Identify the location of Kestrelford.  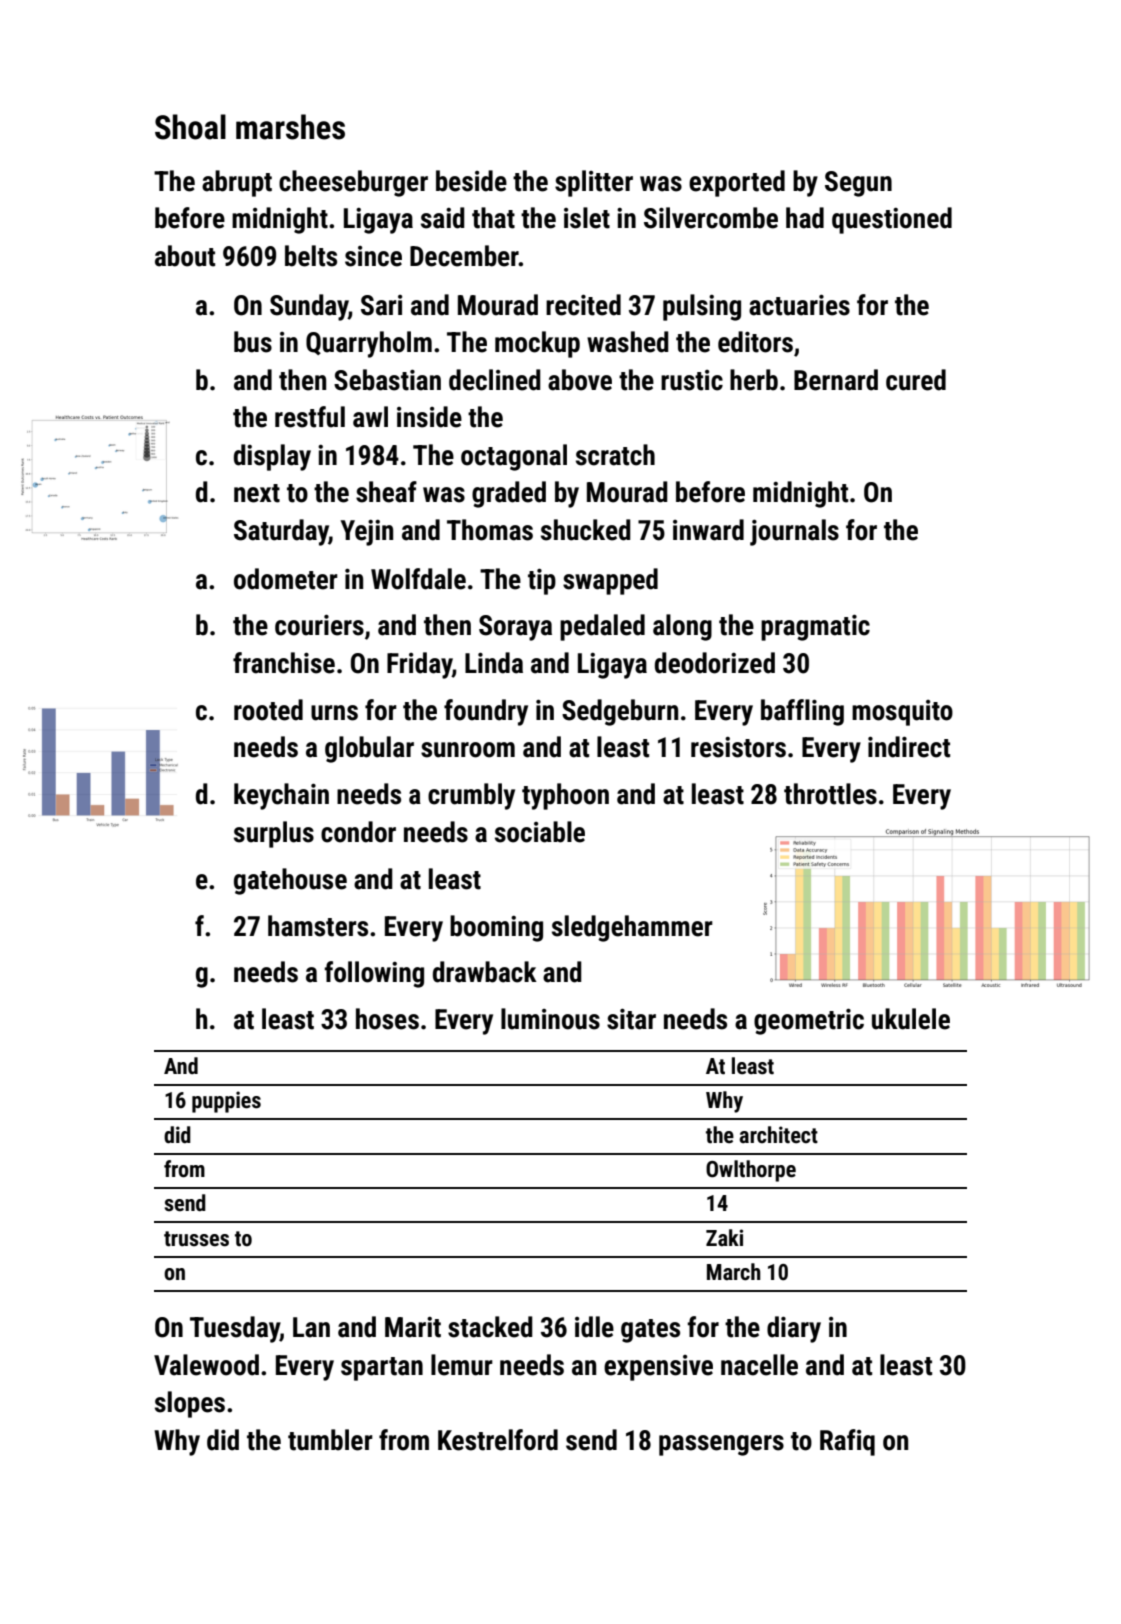
(498, 1440).
